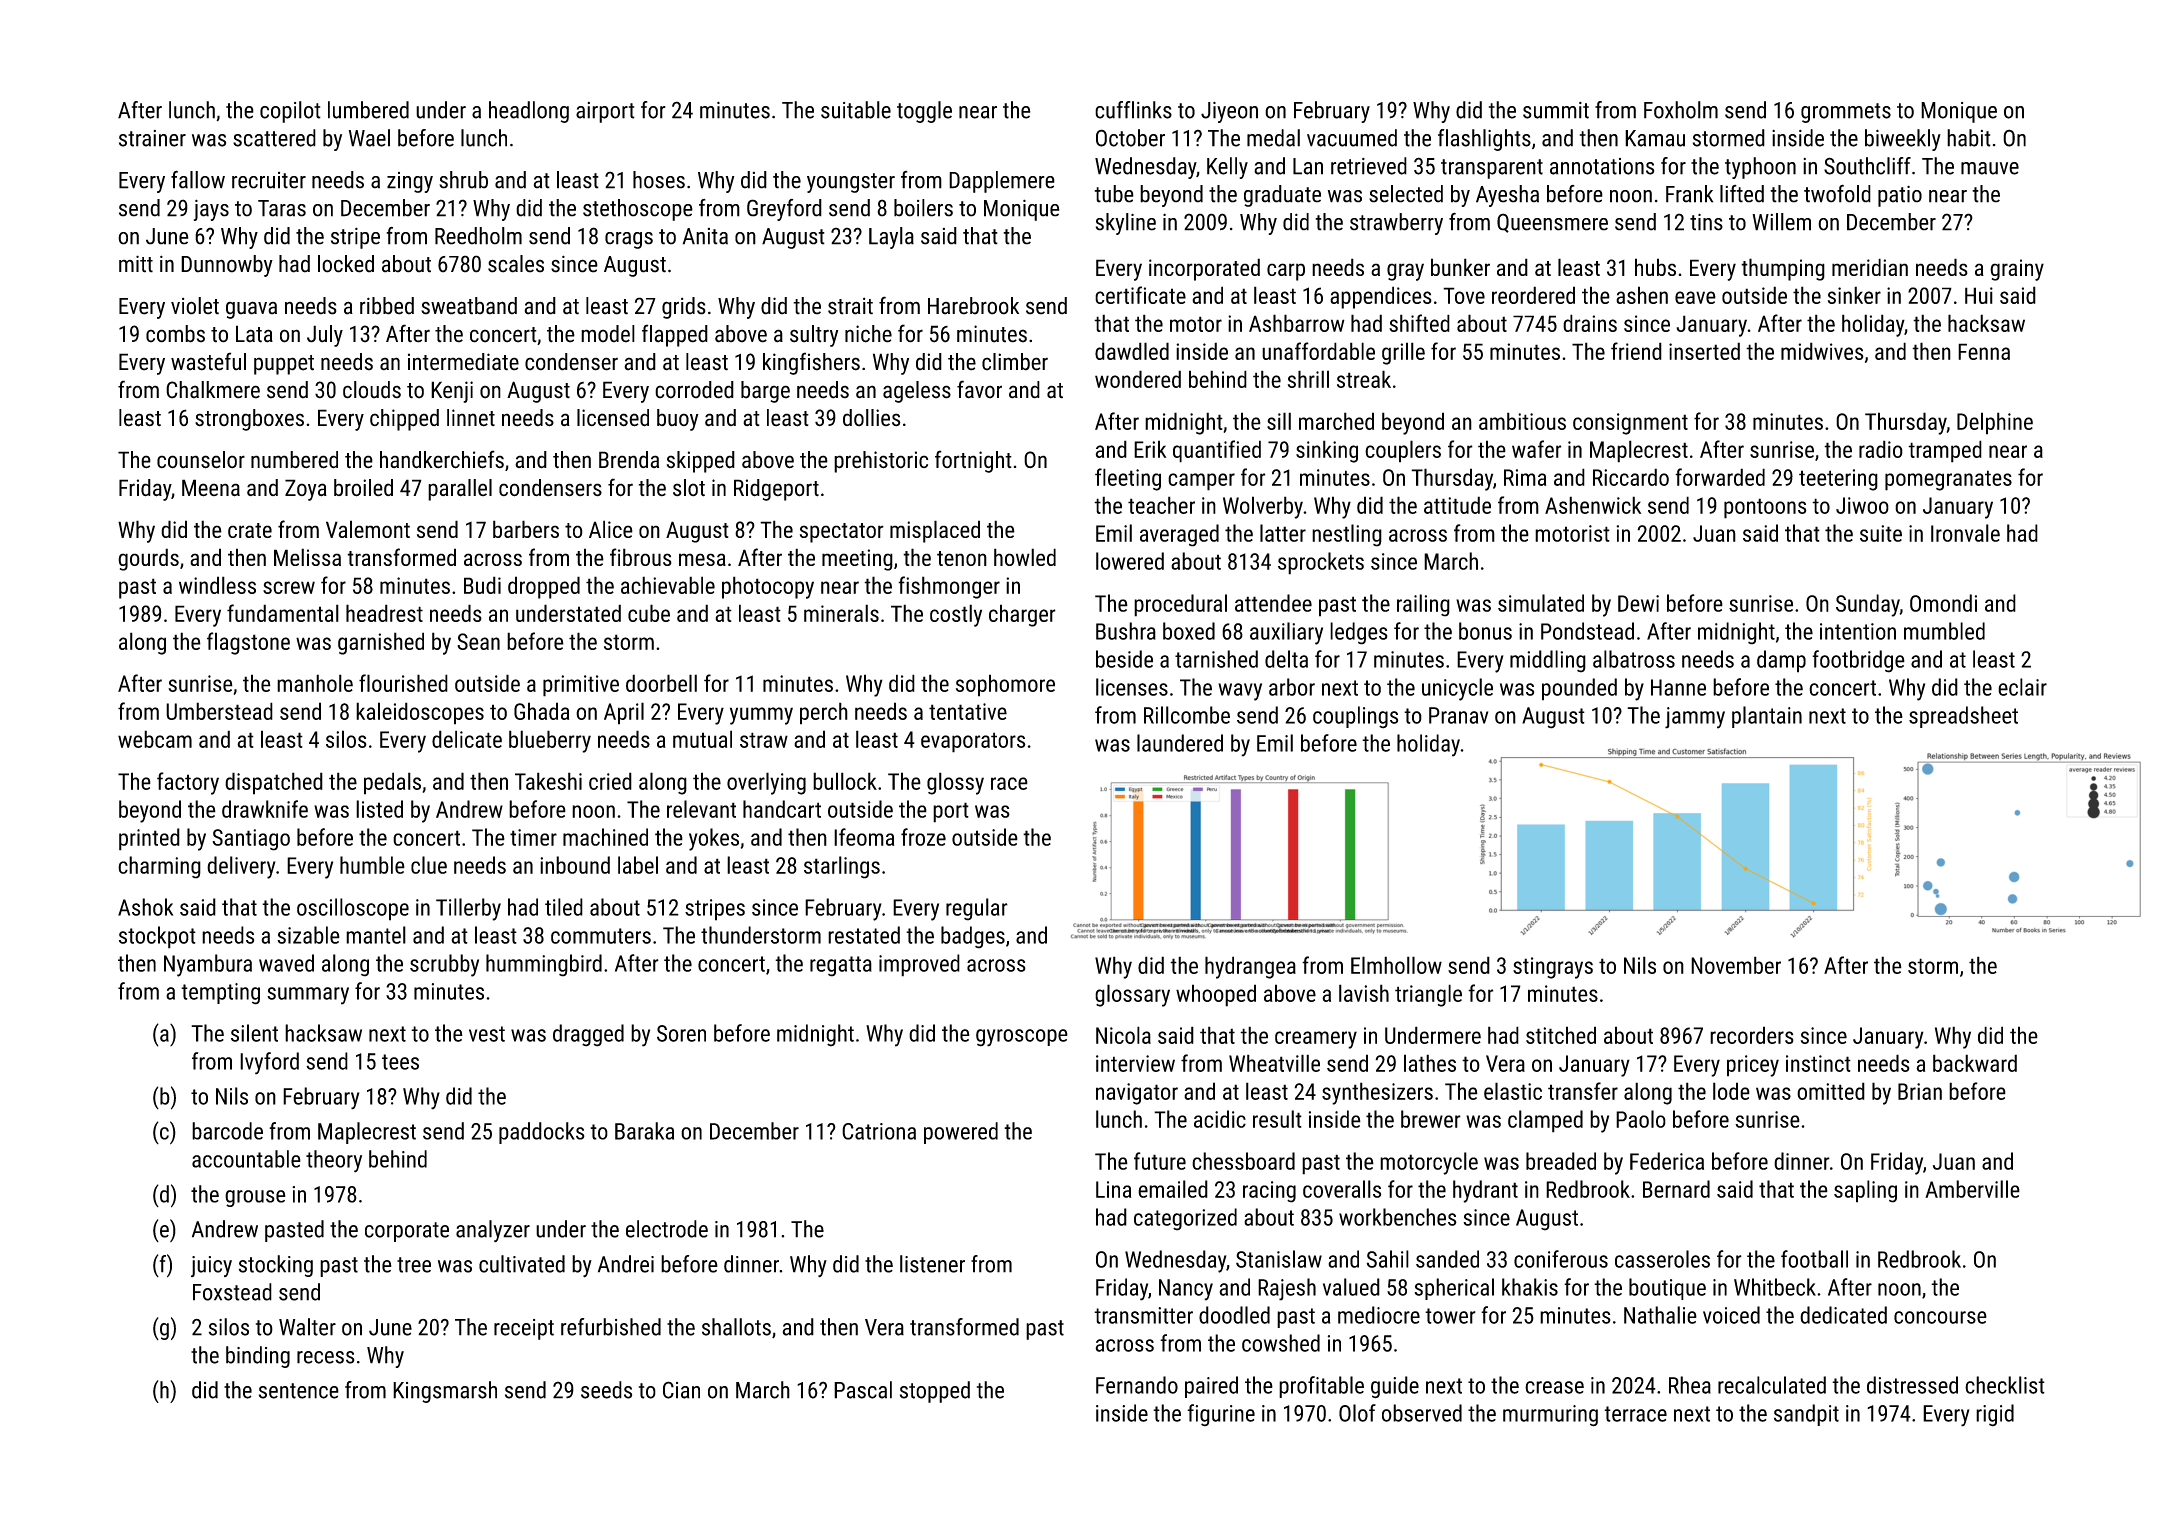 The height and width of the page is (1532, 2167). Describe the element at coordinates (276, 1266) in the page. I see `stocking` at that location.
